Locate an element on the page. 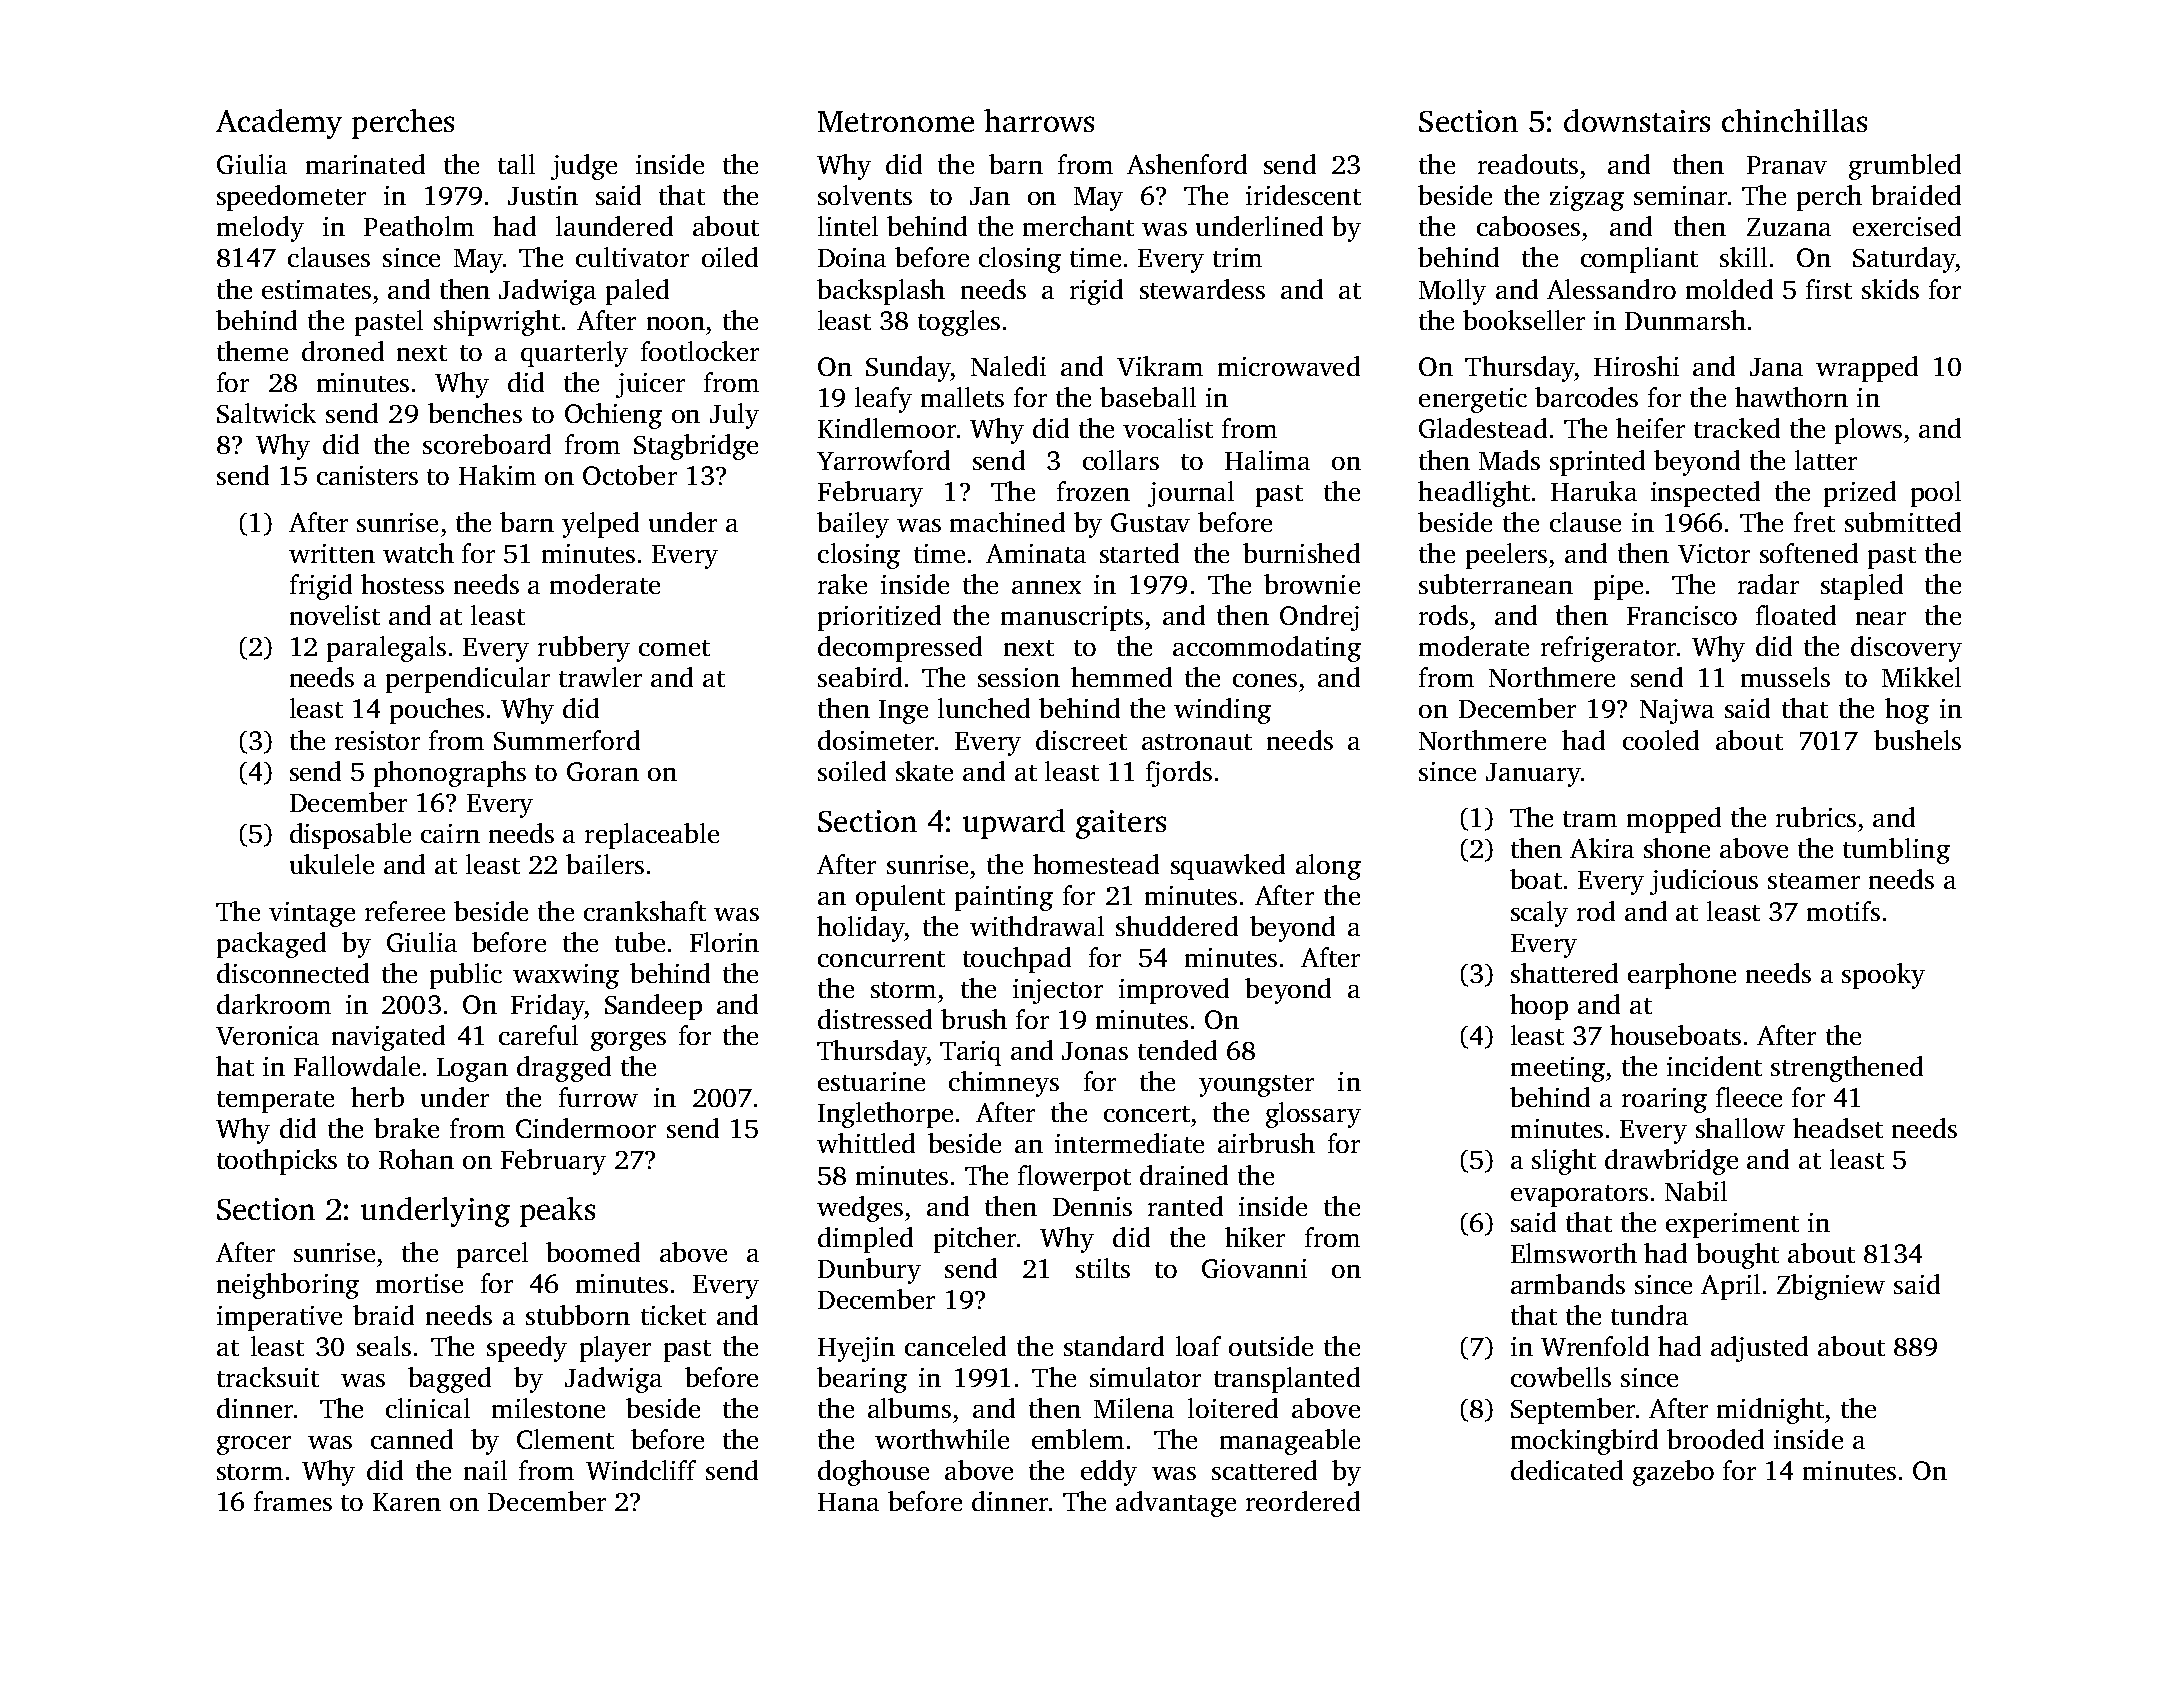  downstairs is located at coordinates (1637, 120).
